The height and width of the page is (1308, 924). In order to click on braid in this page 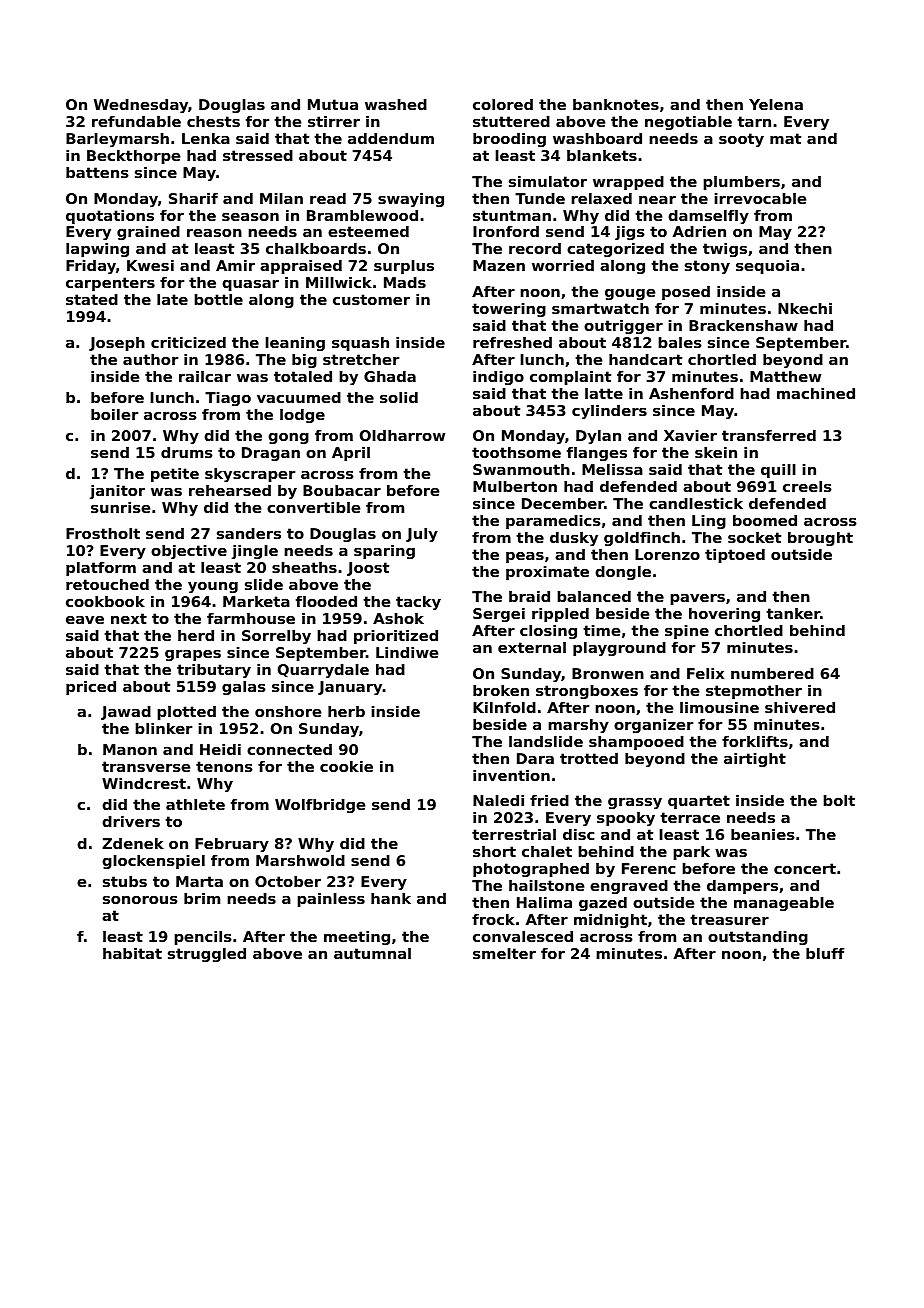, I will do `click(529, 596)`.
